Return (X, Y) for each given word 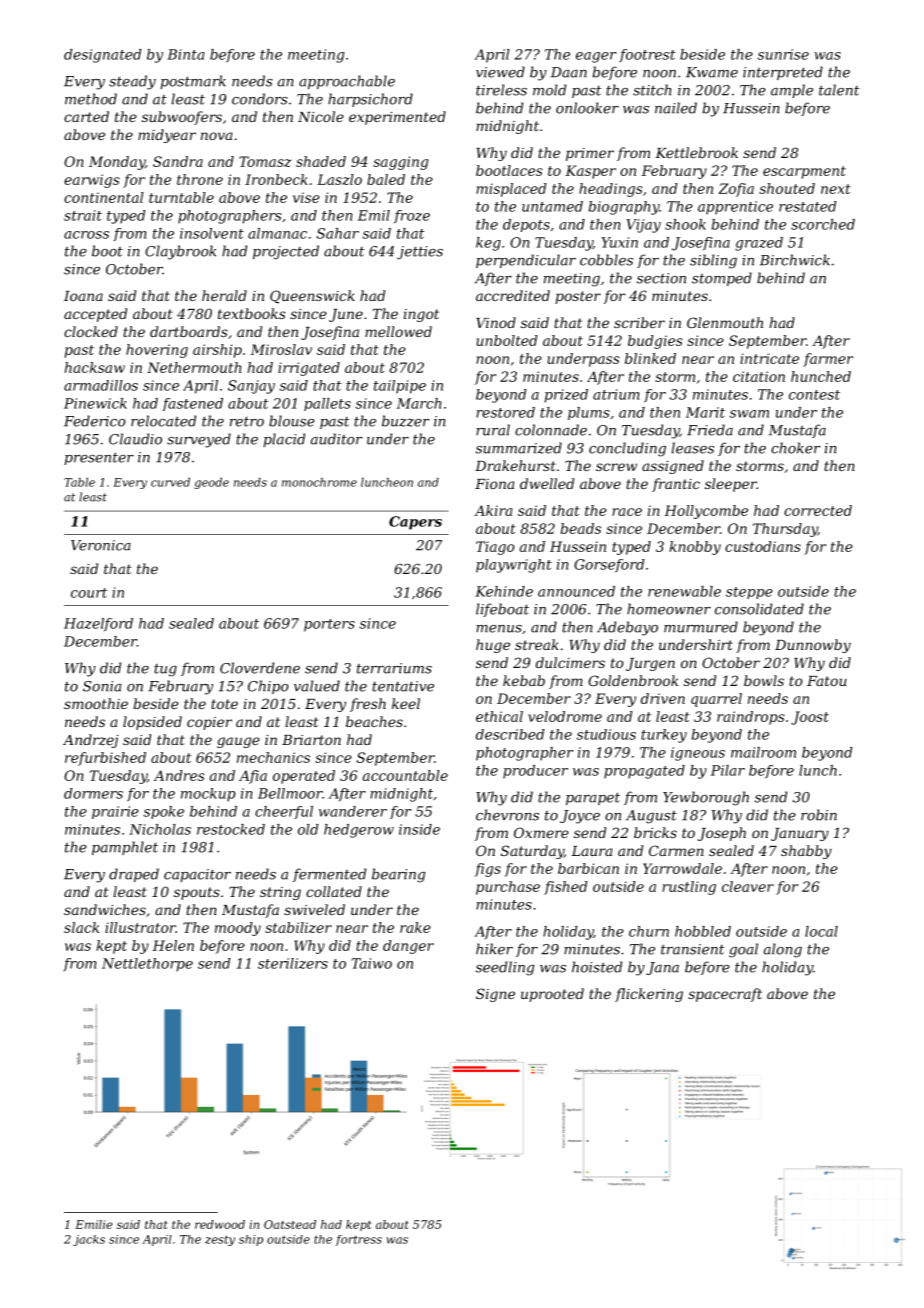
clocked (91, 331)
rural (493, 430)
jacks (89, 1240)
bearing (398, 875)
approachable (347, 82)
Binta (186, 54)
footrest (647, 56)
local (821, 931)
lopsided (152, 723)
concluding (627, 449)
